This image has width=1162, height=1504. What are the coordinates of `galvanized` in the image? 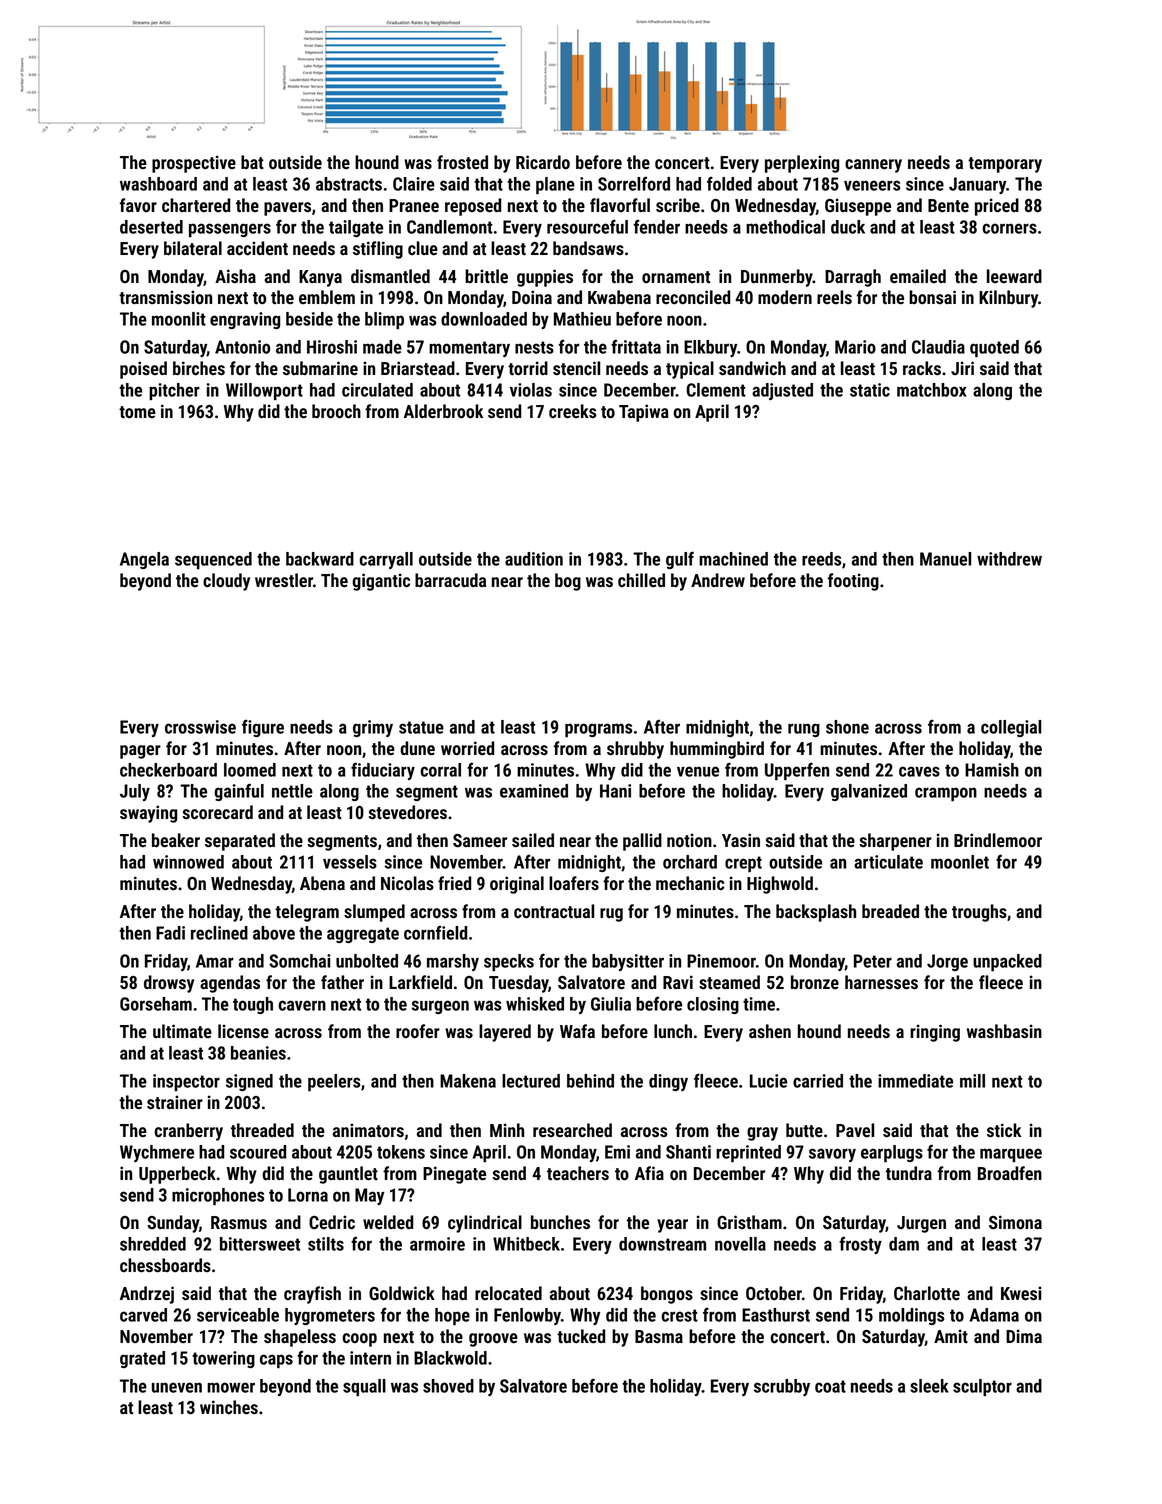 It's located at (869, 792).
